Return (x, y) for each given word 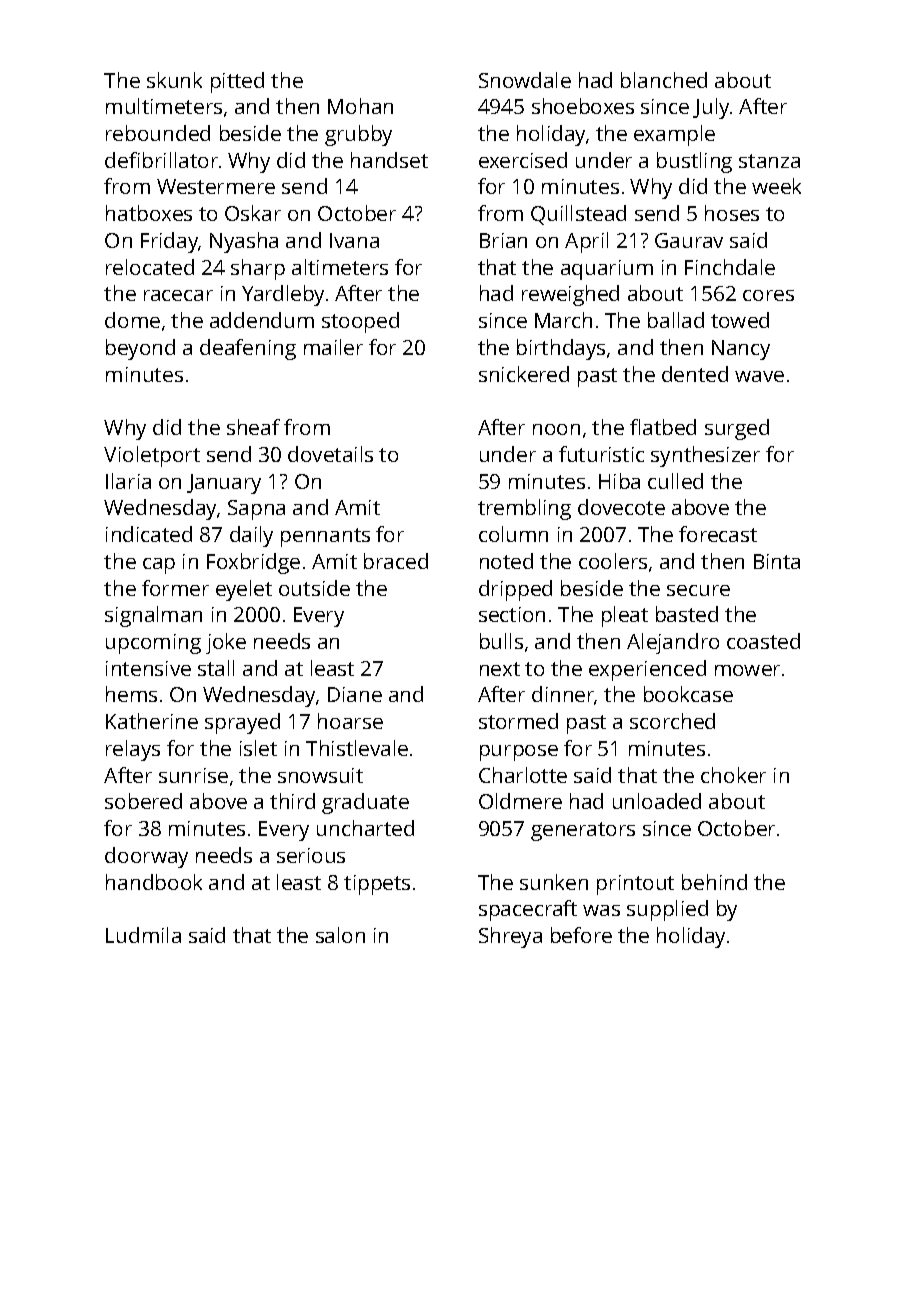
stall (216, 668)
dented (695, 374)
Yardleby (283, 295)
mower (747, 670)
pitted (237, 82)
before (581, 935)
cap (159, 566)
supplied (667, 910)
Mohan (360, 106)
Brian (503, 240)
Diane (355, 694)
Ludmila (143, 935)
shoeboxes (583, 106)
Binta (777, 561)
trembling (524, 509)
